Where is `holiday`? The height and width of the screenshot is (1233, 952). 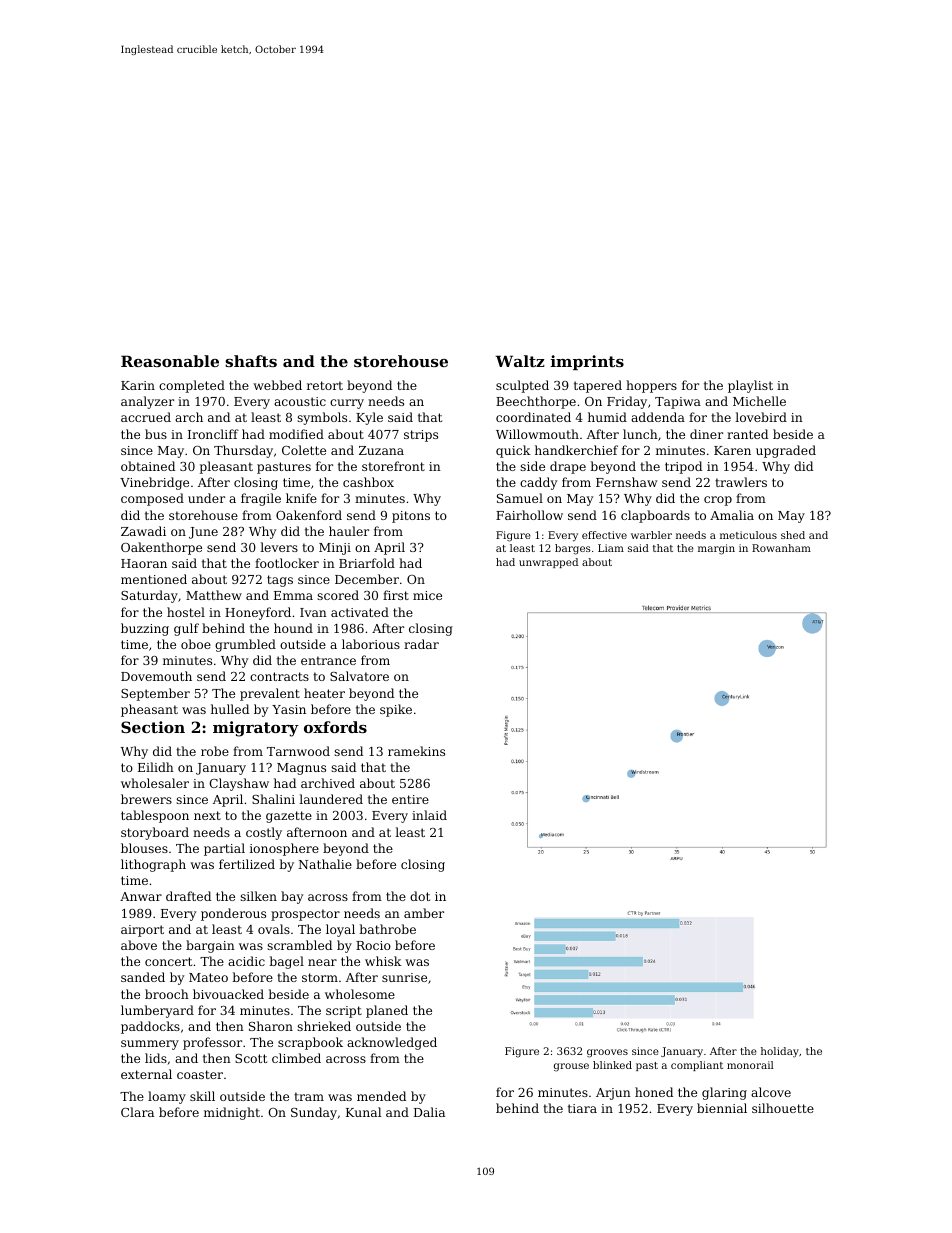
holiday is located at coordinates (780, 1052).
